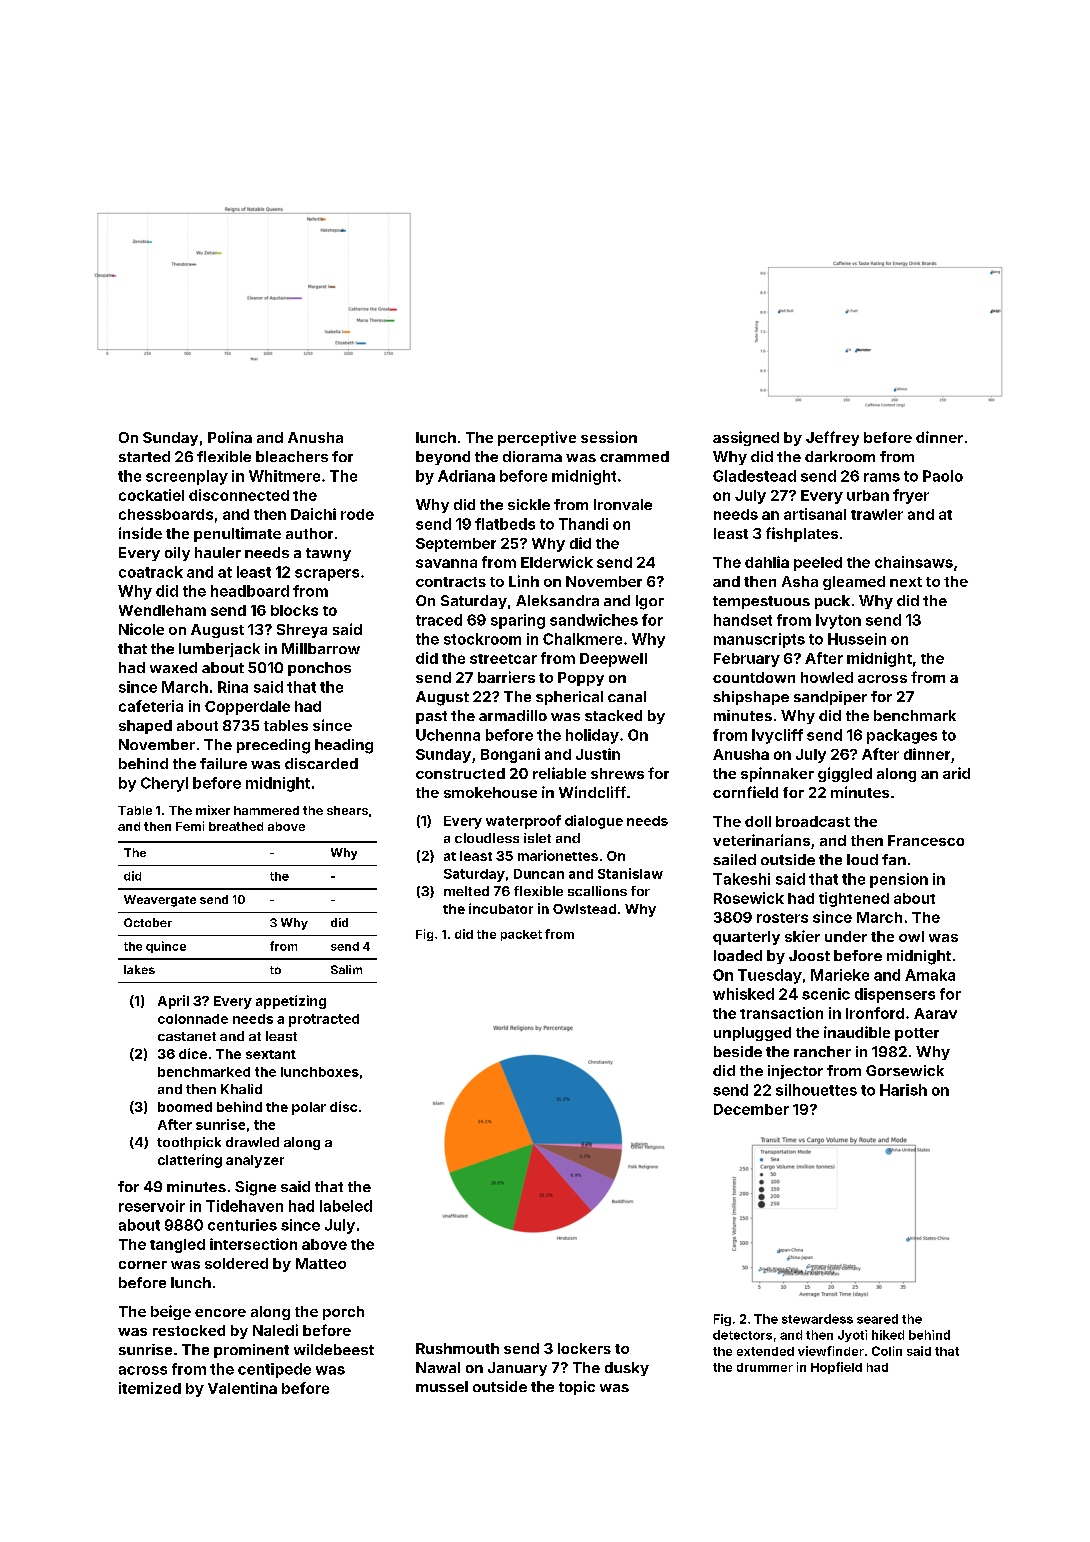 The image size is (1090, 1542). What do you see at coordinates (875, 1013) in the document?
I see `Ironford` at bounding box center [875, 1013].
